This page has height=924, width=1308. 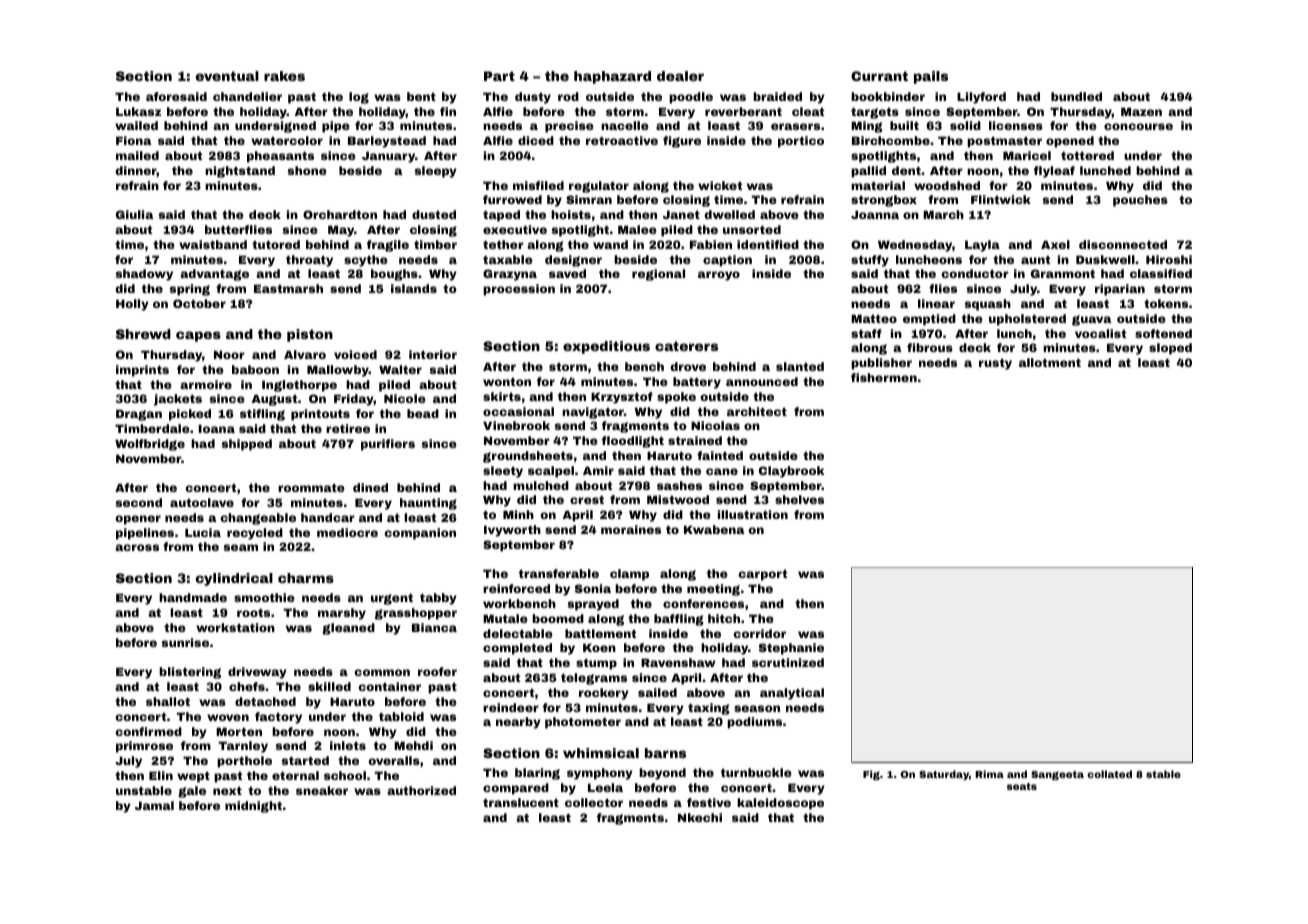 I want to click on interior, so click(x=433, y=354).
